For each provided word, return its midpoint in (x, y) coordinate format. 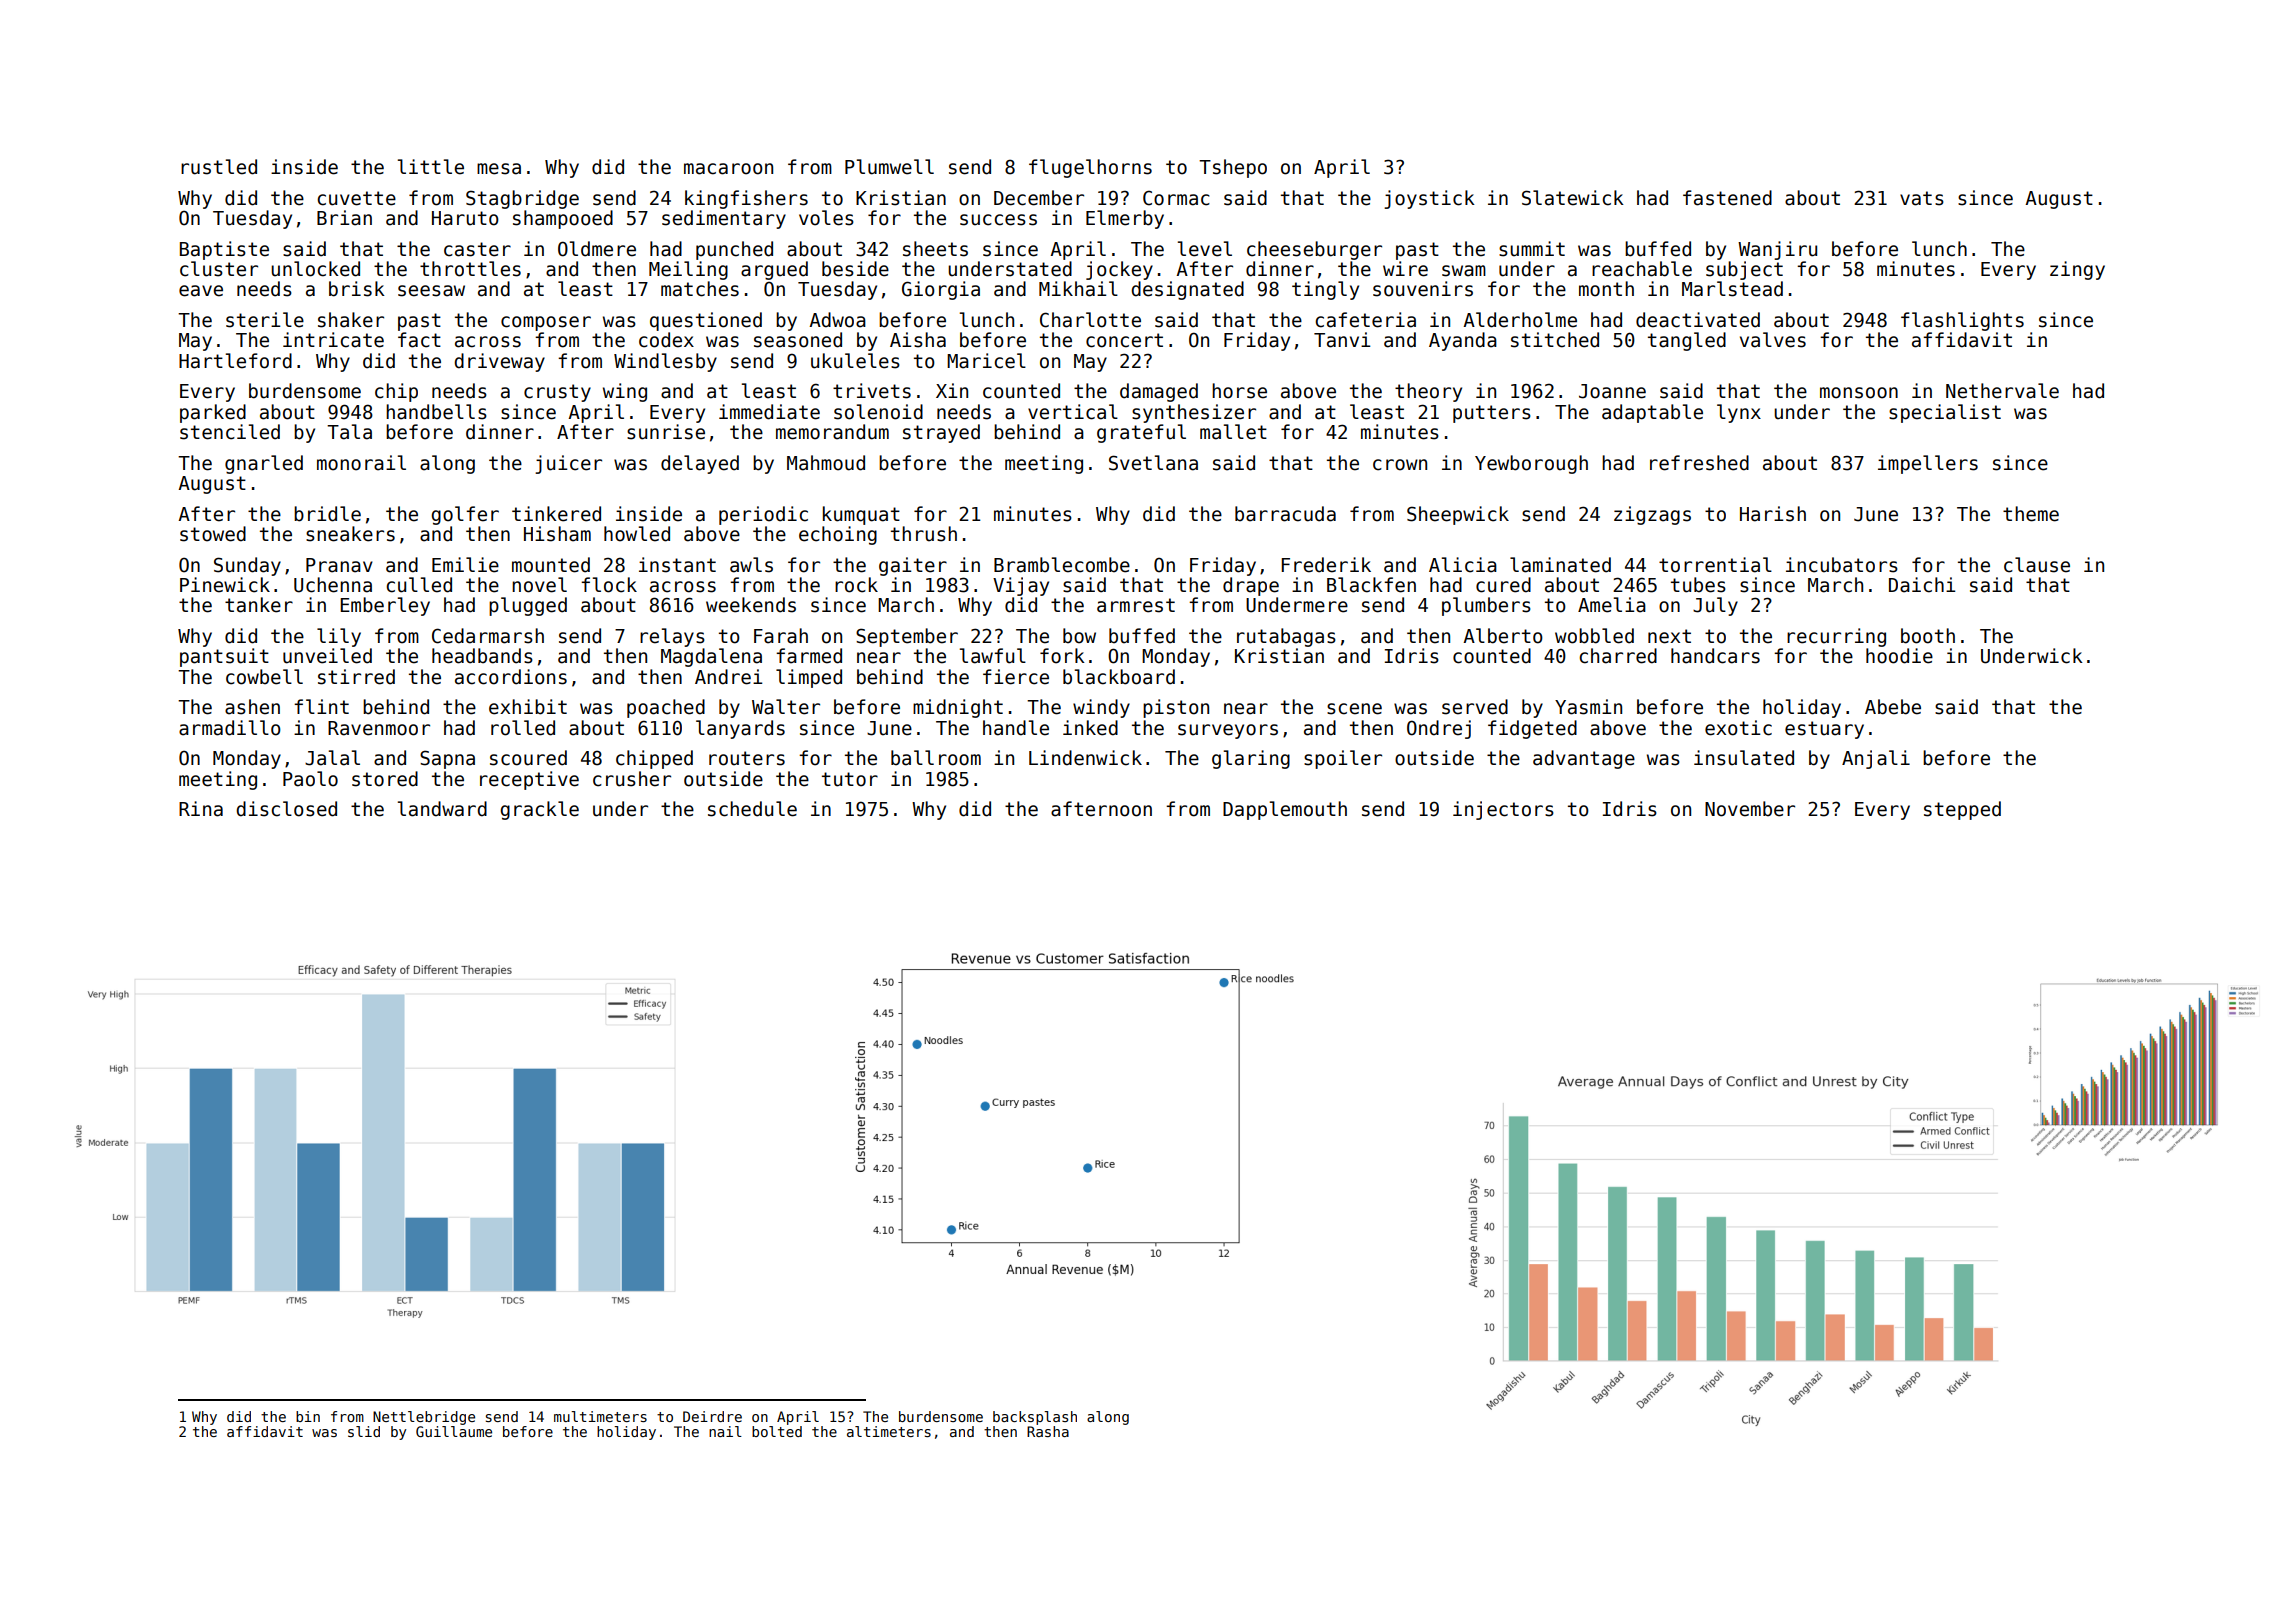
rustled (219, 167)
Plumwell (889, 167)
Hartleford (235, 361)
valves (1773, 340)
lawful (993, 656)
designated (1187, 290)
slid (364, 1431)
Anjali (1876, 759)
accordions (511, 677)
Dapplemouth (1285, 810)
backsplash (1035, 1418)
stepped (1962, 810)
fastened (1727, 198)
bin (308, 1416)
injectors (1503, 810)
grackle (539, 810)
